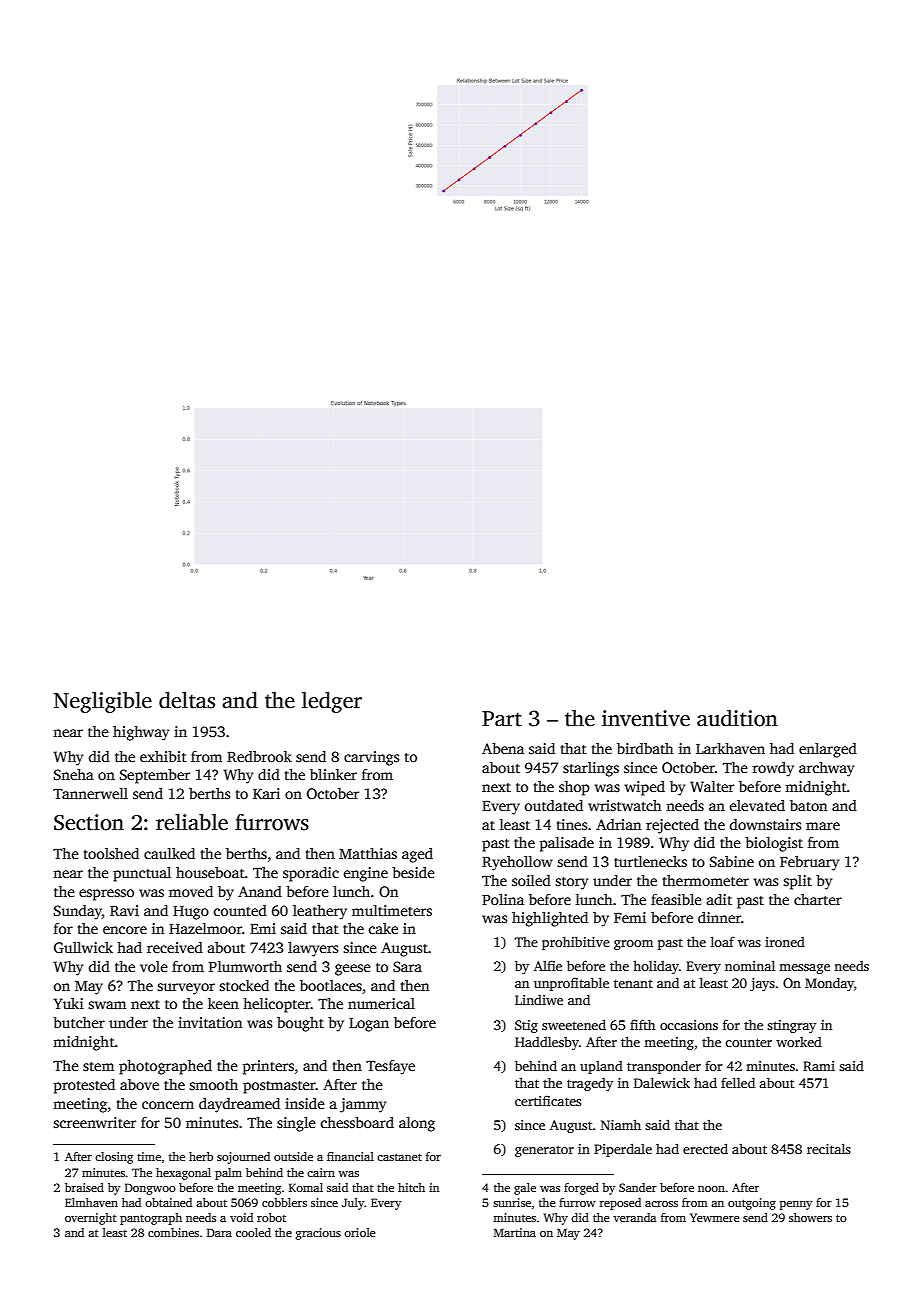 The width and height of the document is (924, 1308). Describe the element at coordinates (808, 805) in the document. I see `baton` at that location.
